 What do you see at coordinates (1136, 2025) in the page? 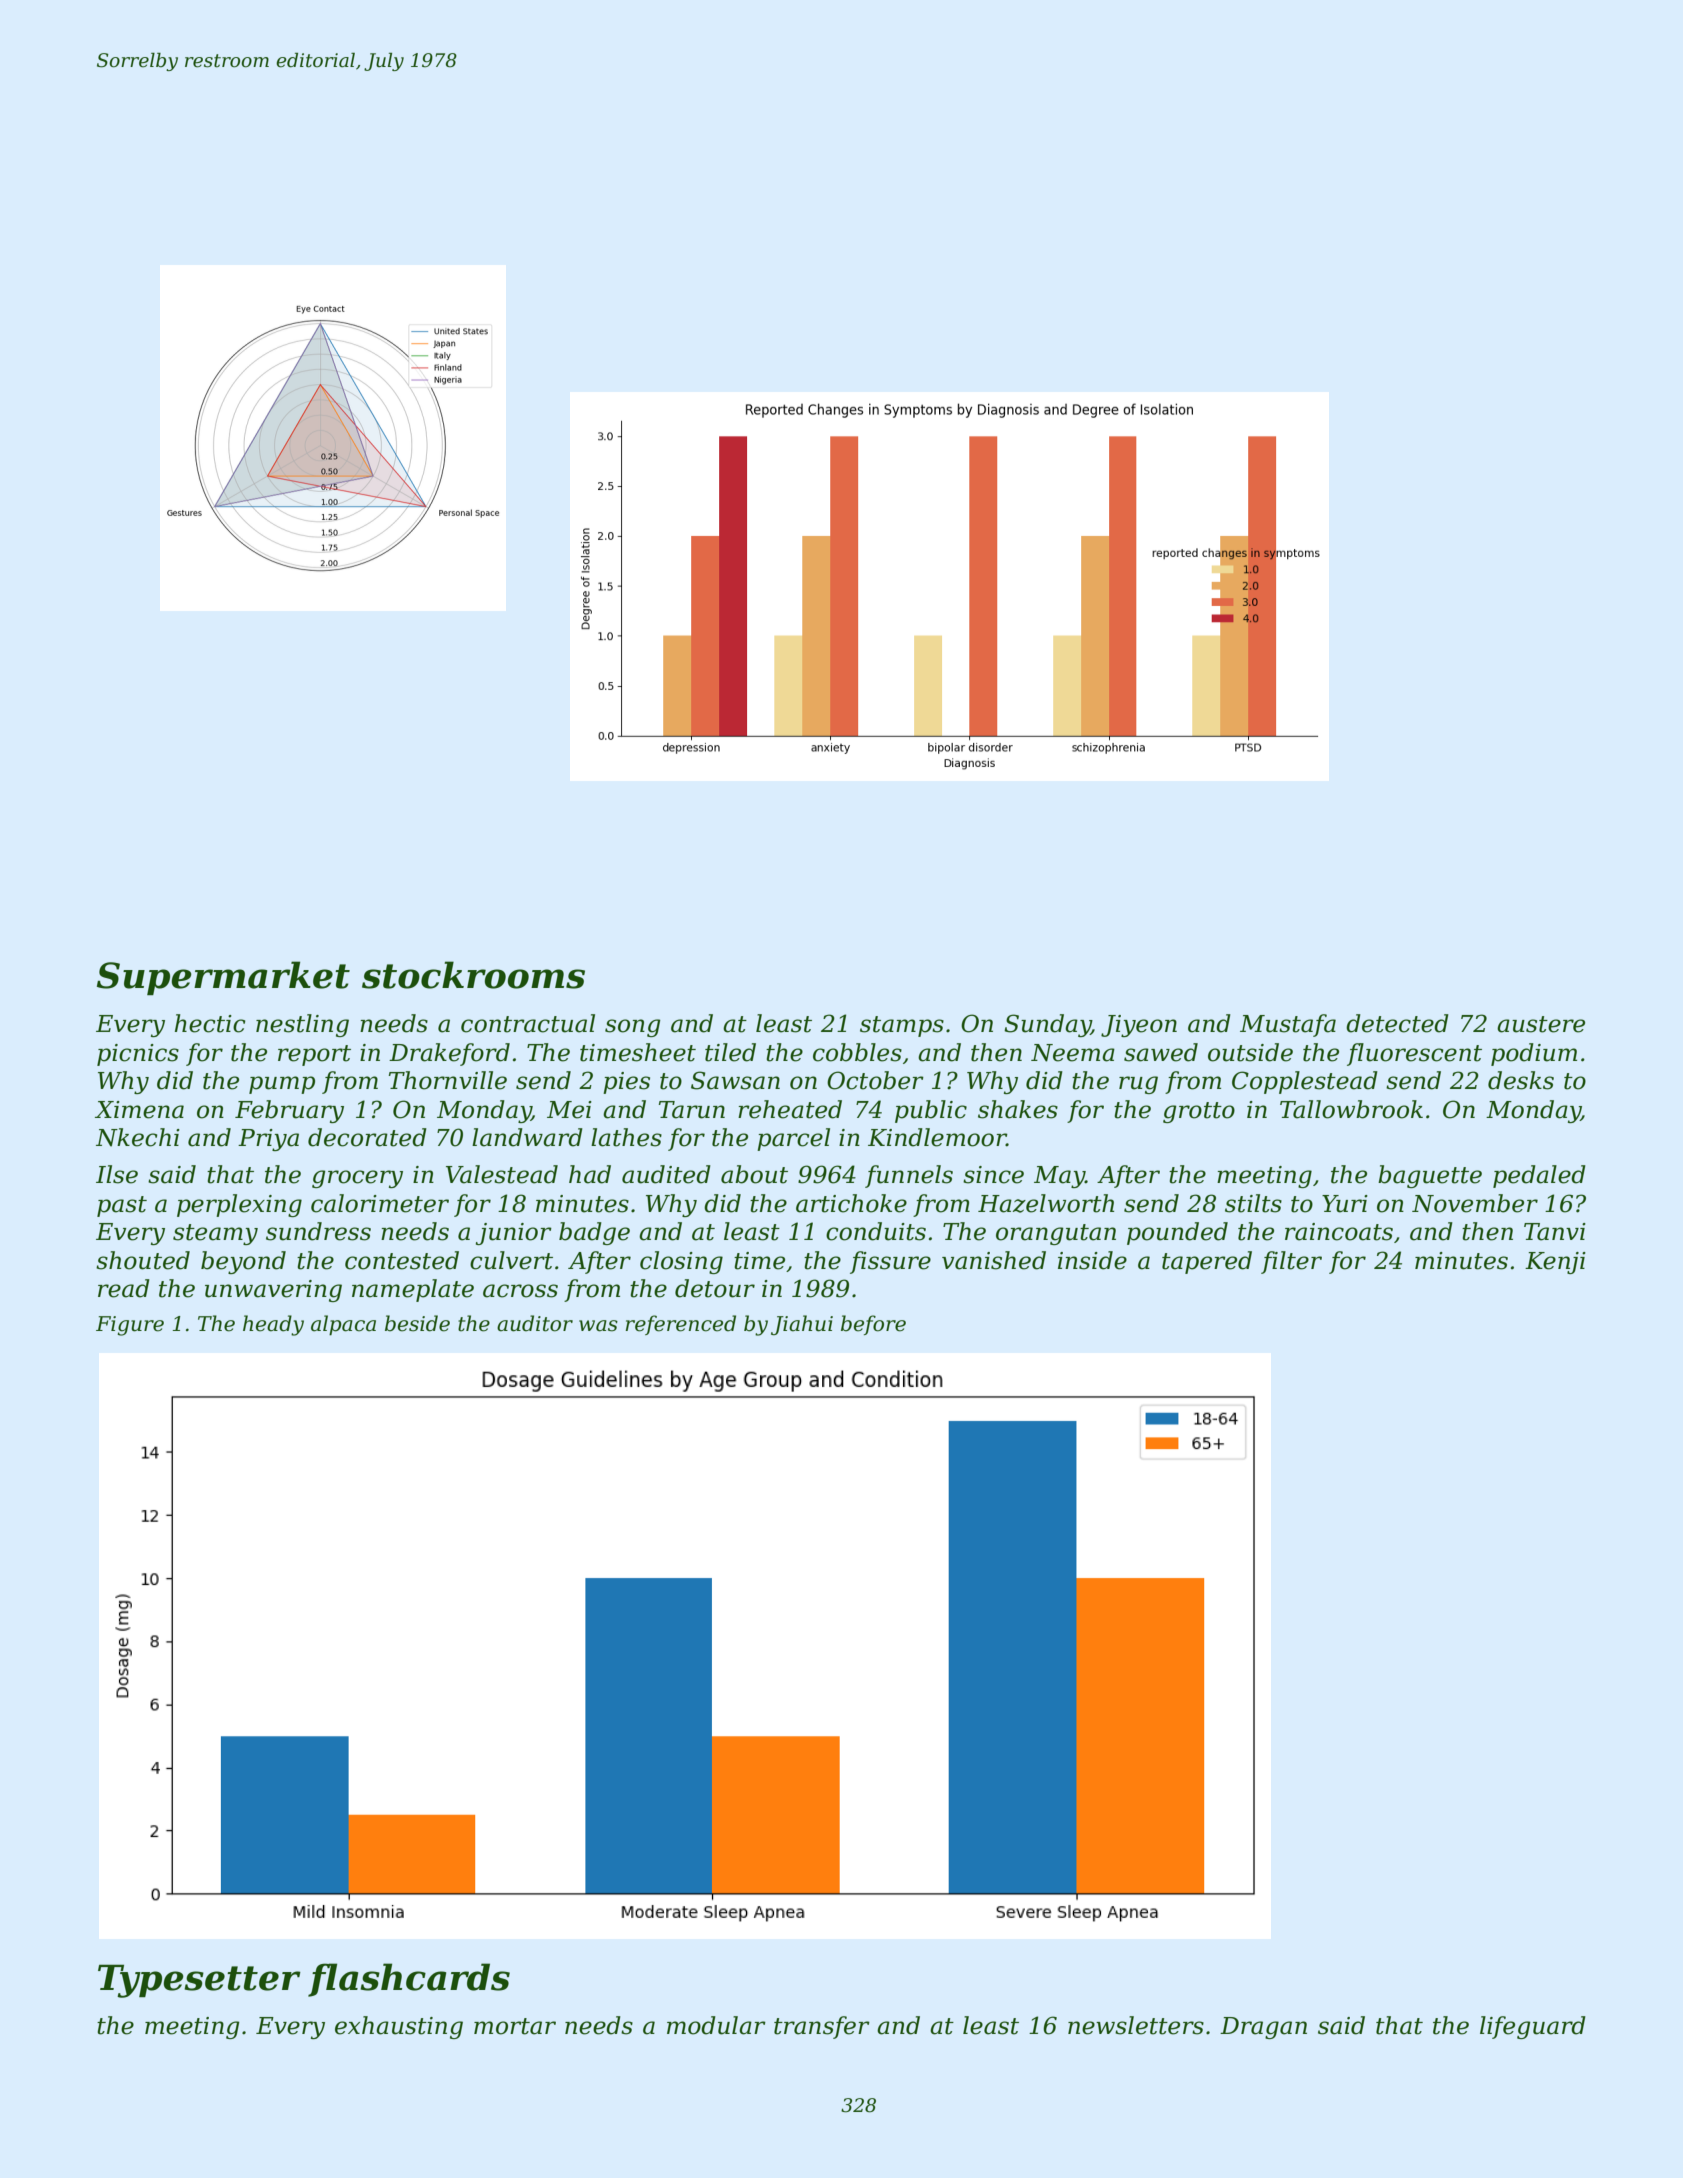
I see `newsletters` at bounding box center [1136, 2025].
